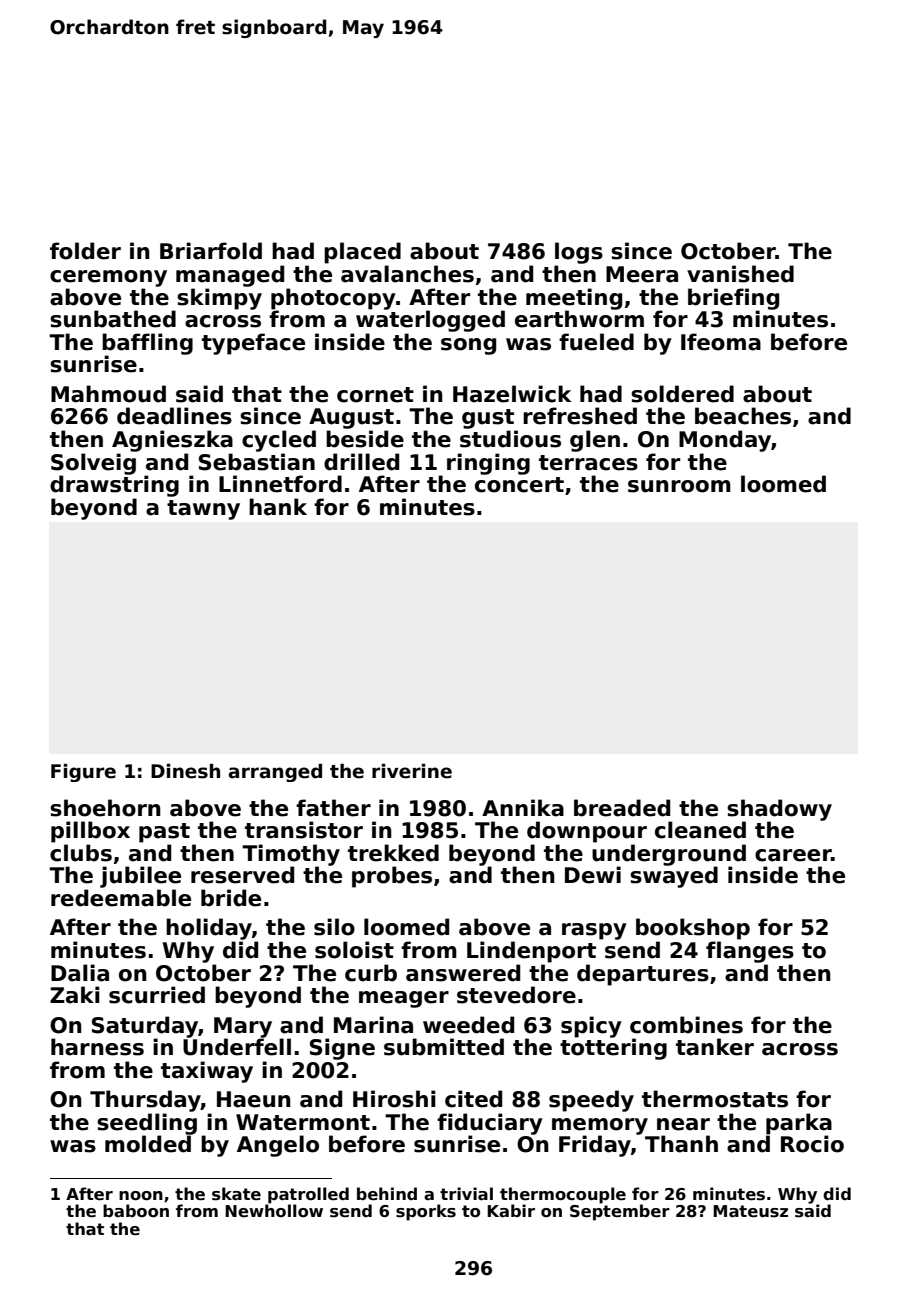 This document has height=1316, width=908. I want to click on skimpy, so click(219, 299).
